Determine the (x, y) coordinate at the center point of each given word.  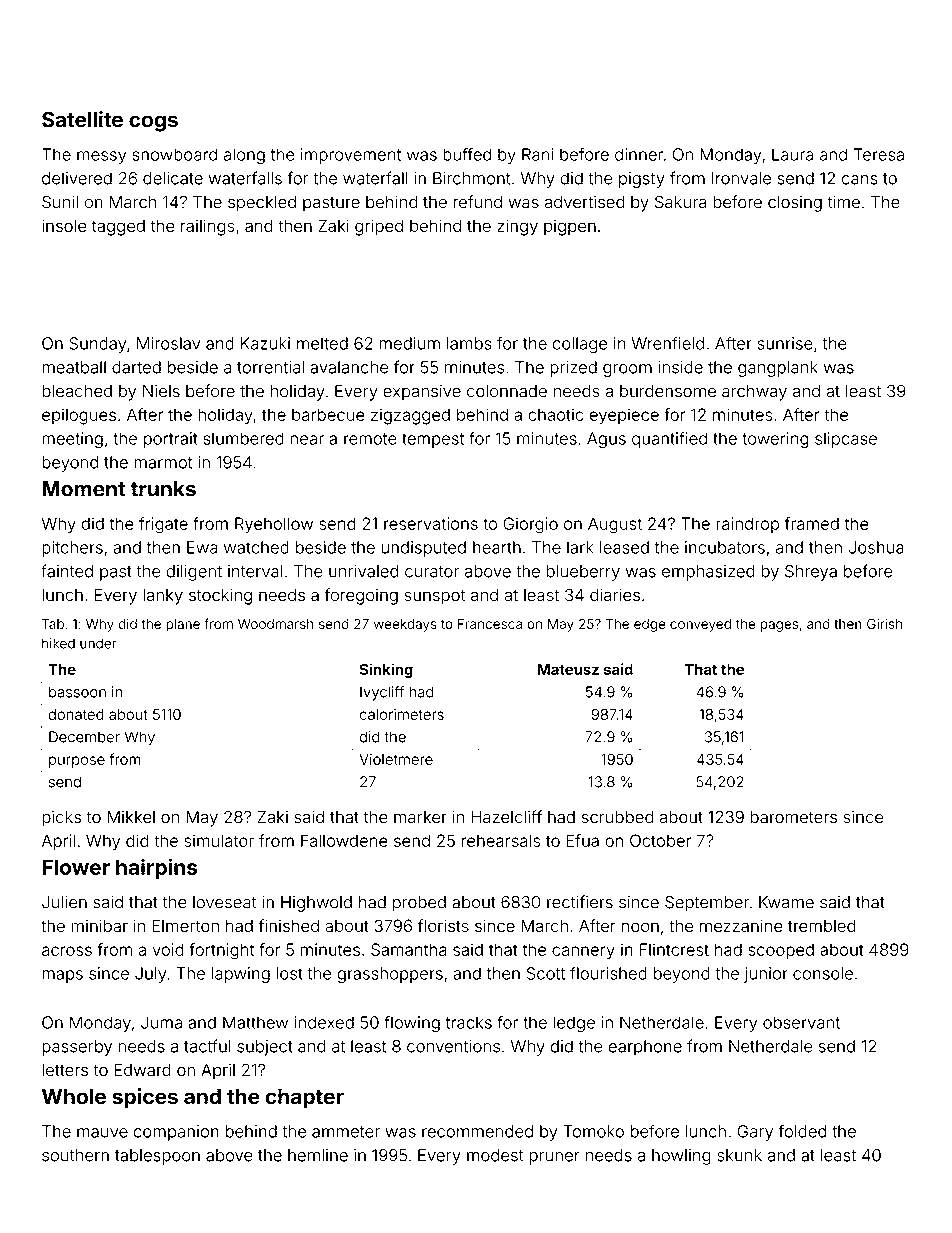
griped (379, 227)
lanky (163, 597)
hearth (497, 547)
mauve (102, 1133)
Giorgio (530, 525)
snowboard (174, 154)
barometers (793, 817)
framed (812, 523)
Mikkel (131, 817)
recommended (477, 1131)
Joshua (876, 547)
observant (801, 1022)
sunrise (785, 343)
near (307, 440)
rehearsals (501, 841)
